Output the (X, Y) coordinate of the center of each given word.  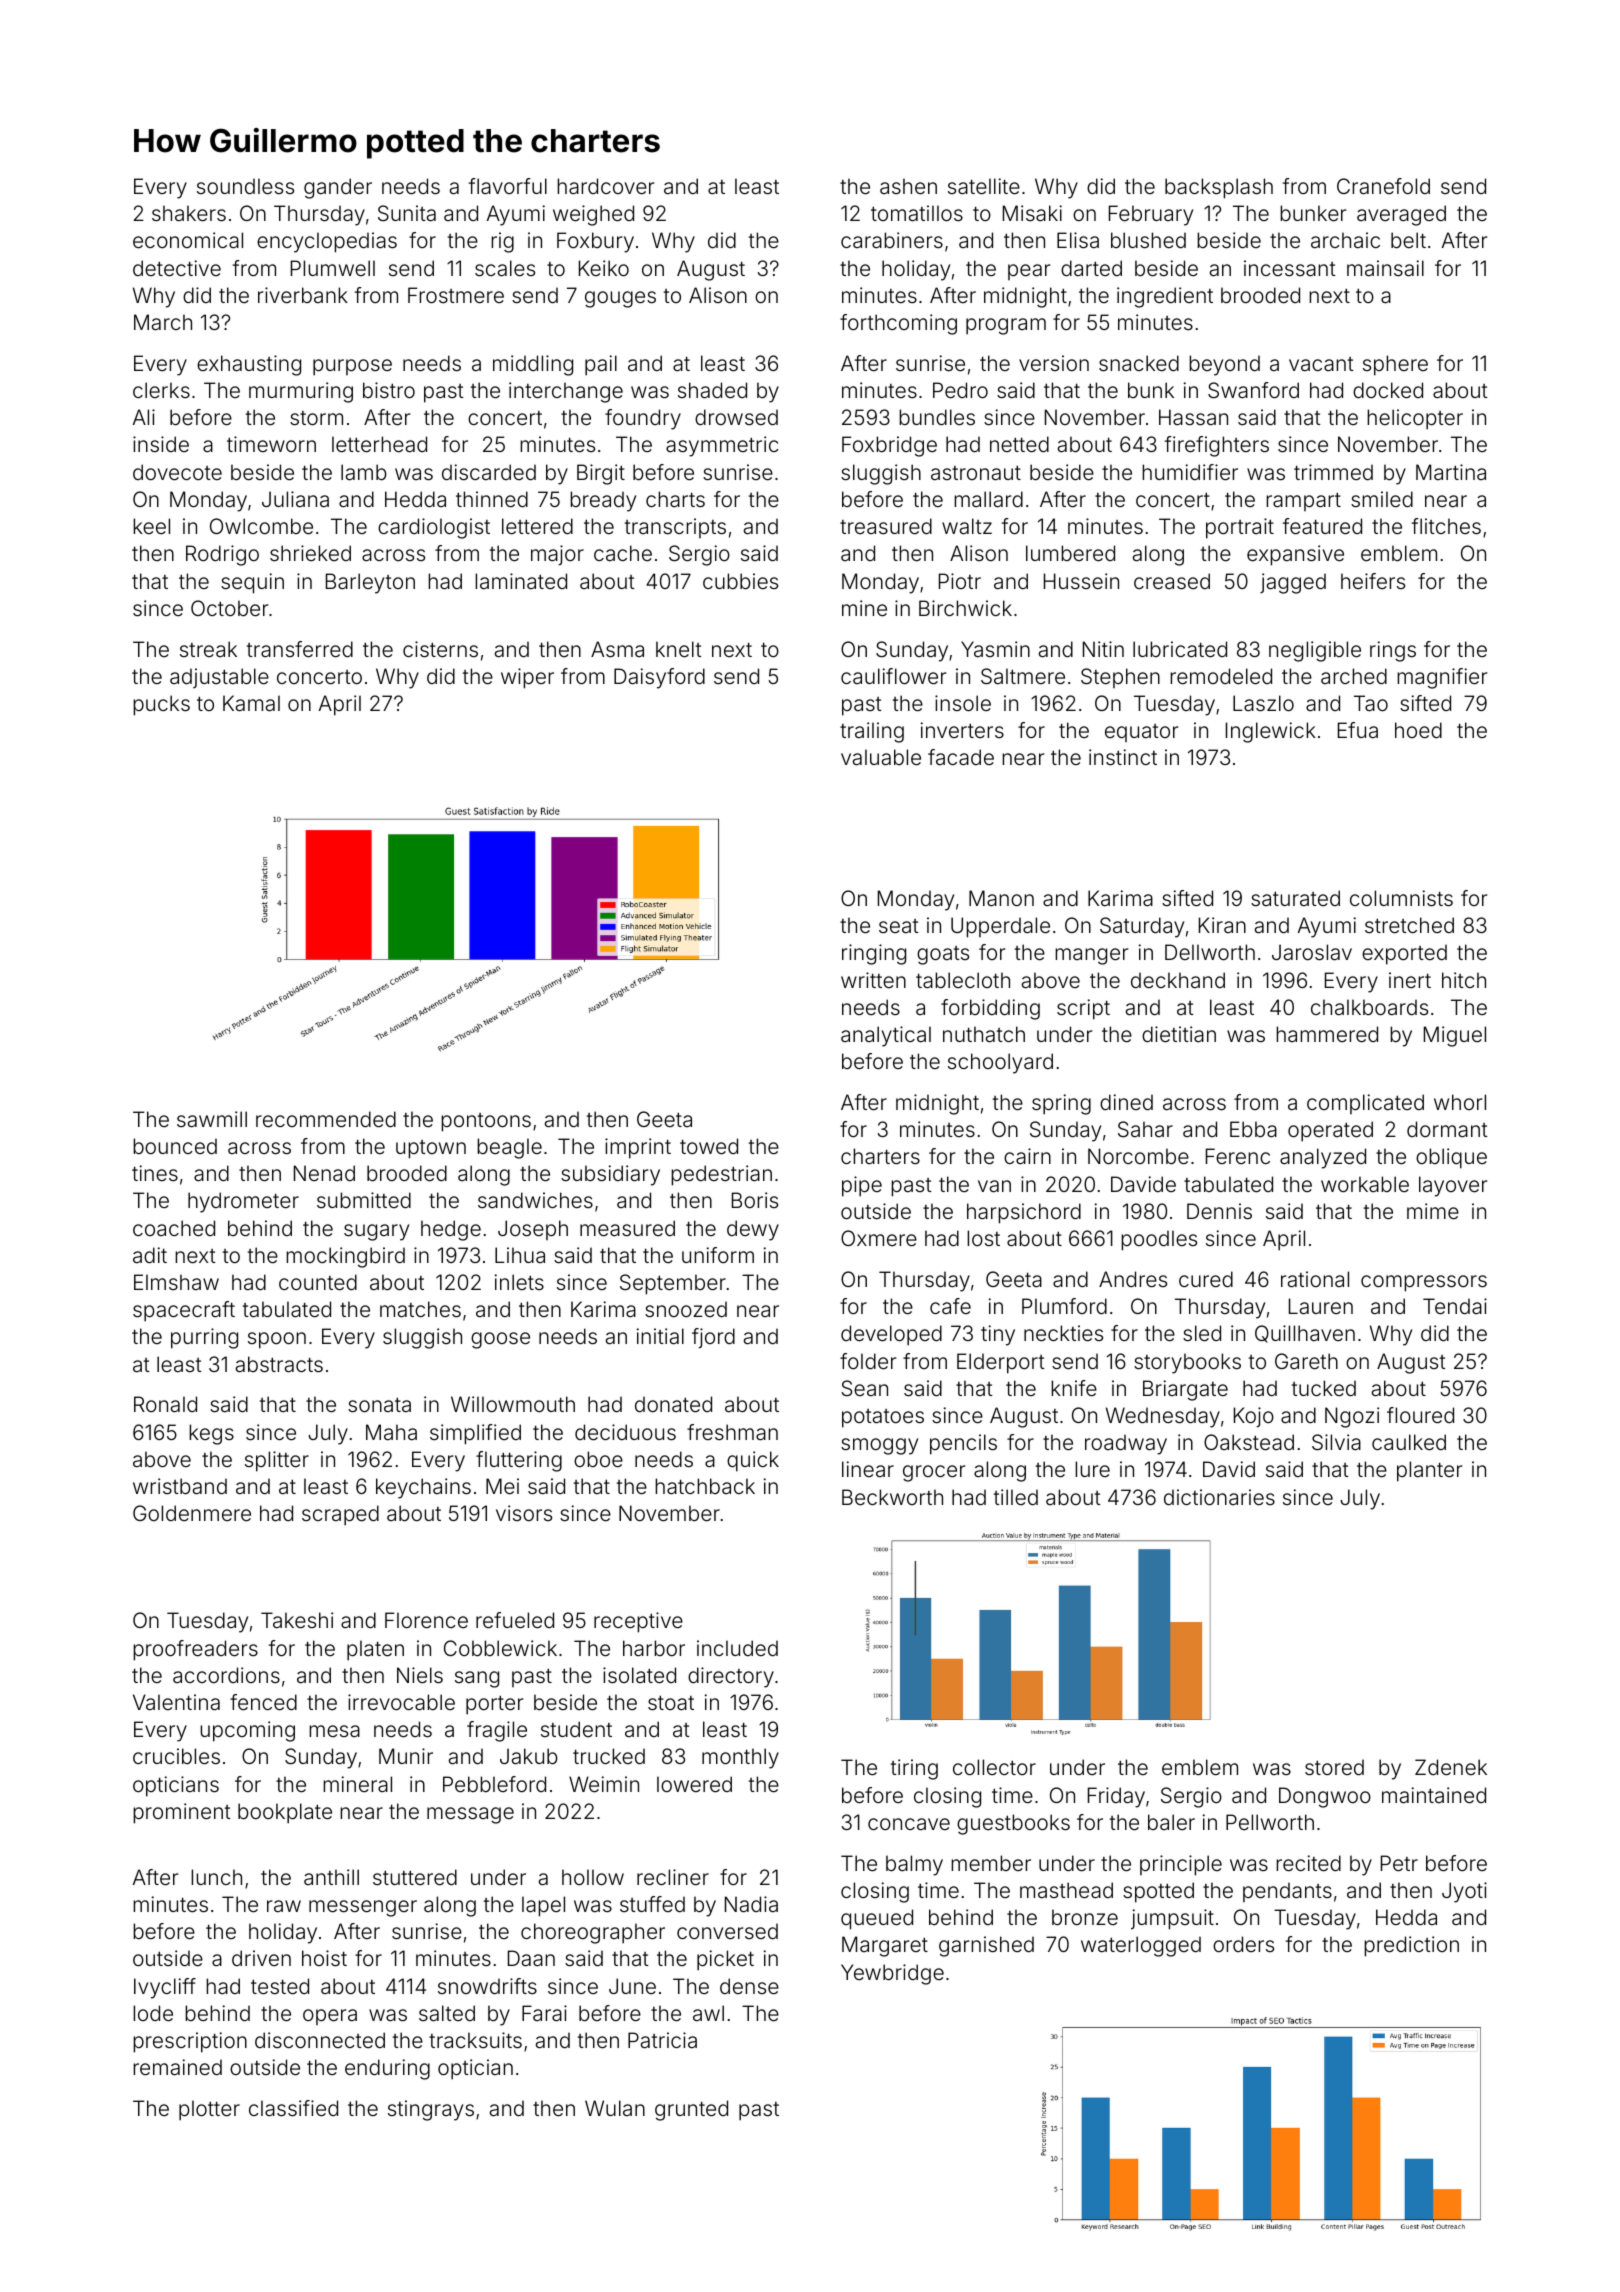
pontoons (486, 1122)
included (737, 1648)
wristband (180, 1486)
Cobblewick (500, 1648)
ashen (908, 186)
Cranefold (1383, 186)
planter (1429, 1471)
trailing (872, 732)
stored (1334, 1767)
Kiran (1222, 925)
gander (338, 188)
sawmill (212, 1119)
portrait (1240, 528)
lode (153, 2013)
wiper (527, 678)
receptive (638, 1622)
